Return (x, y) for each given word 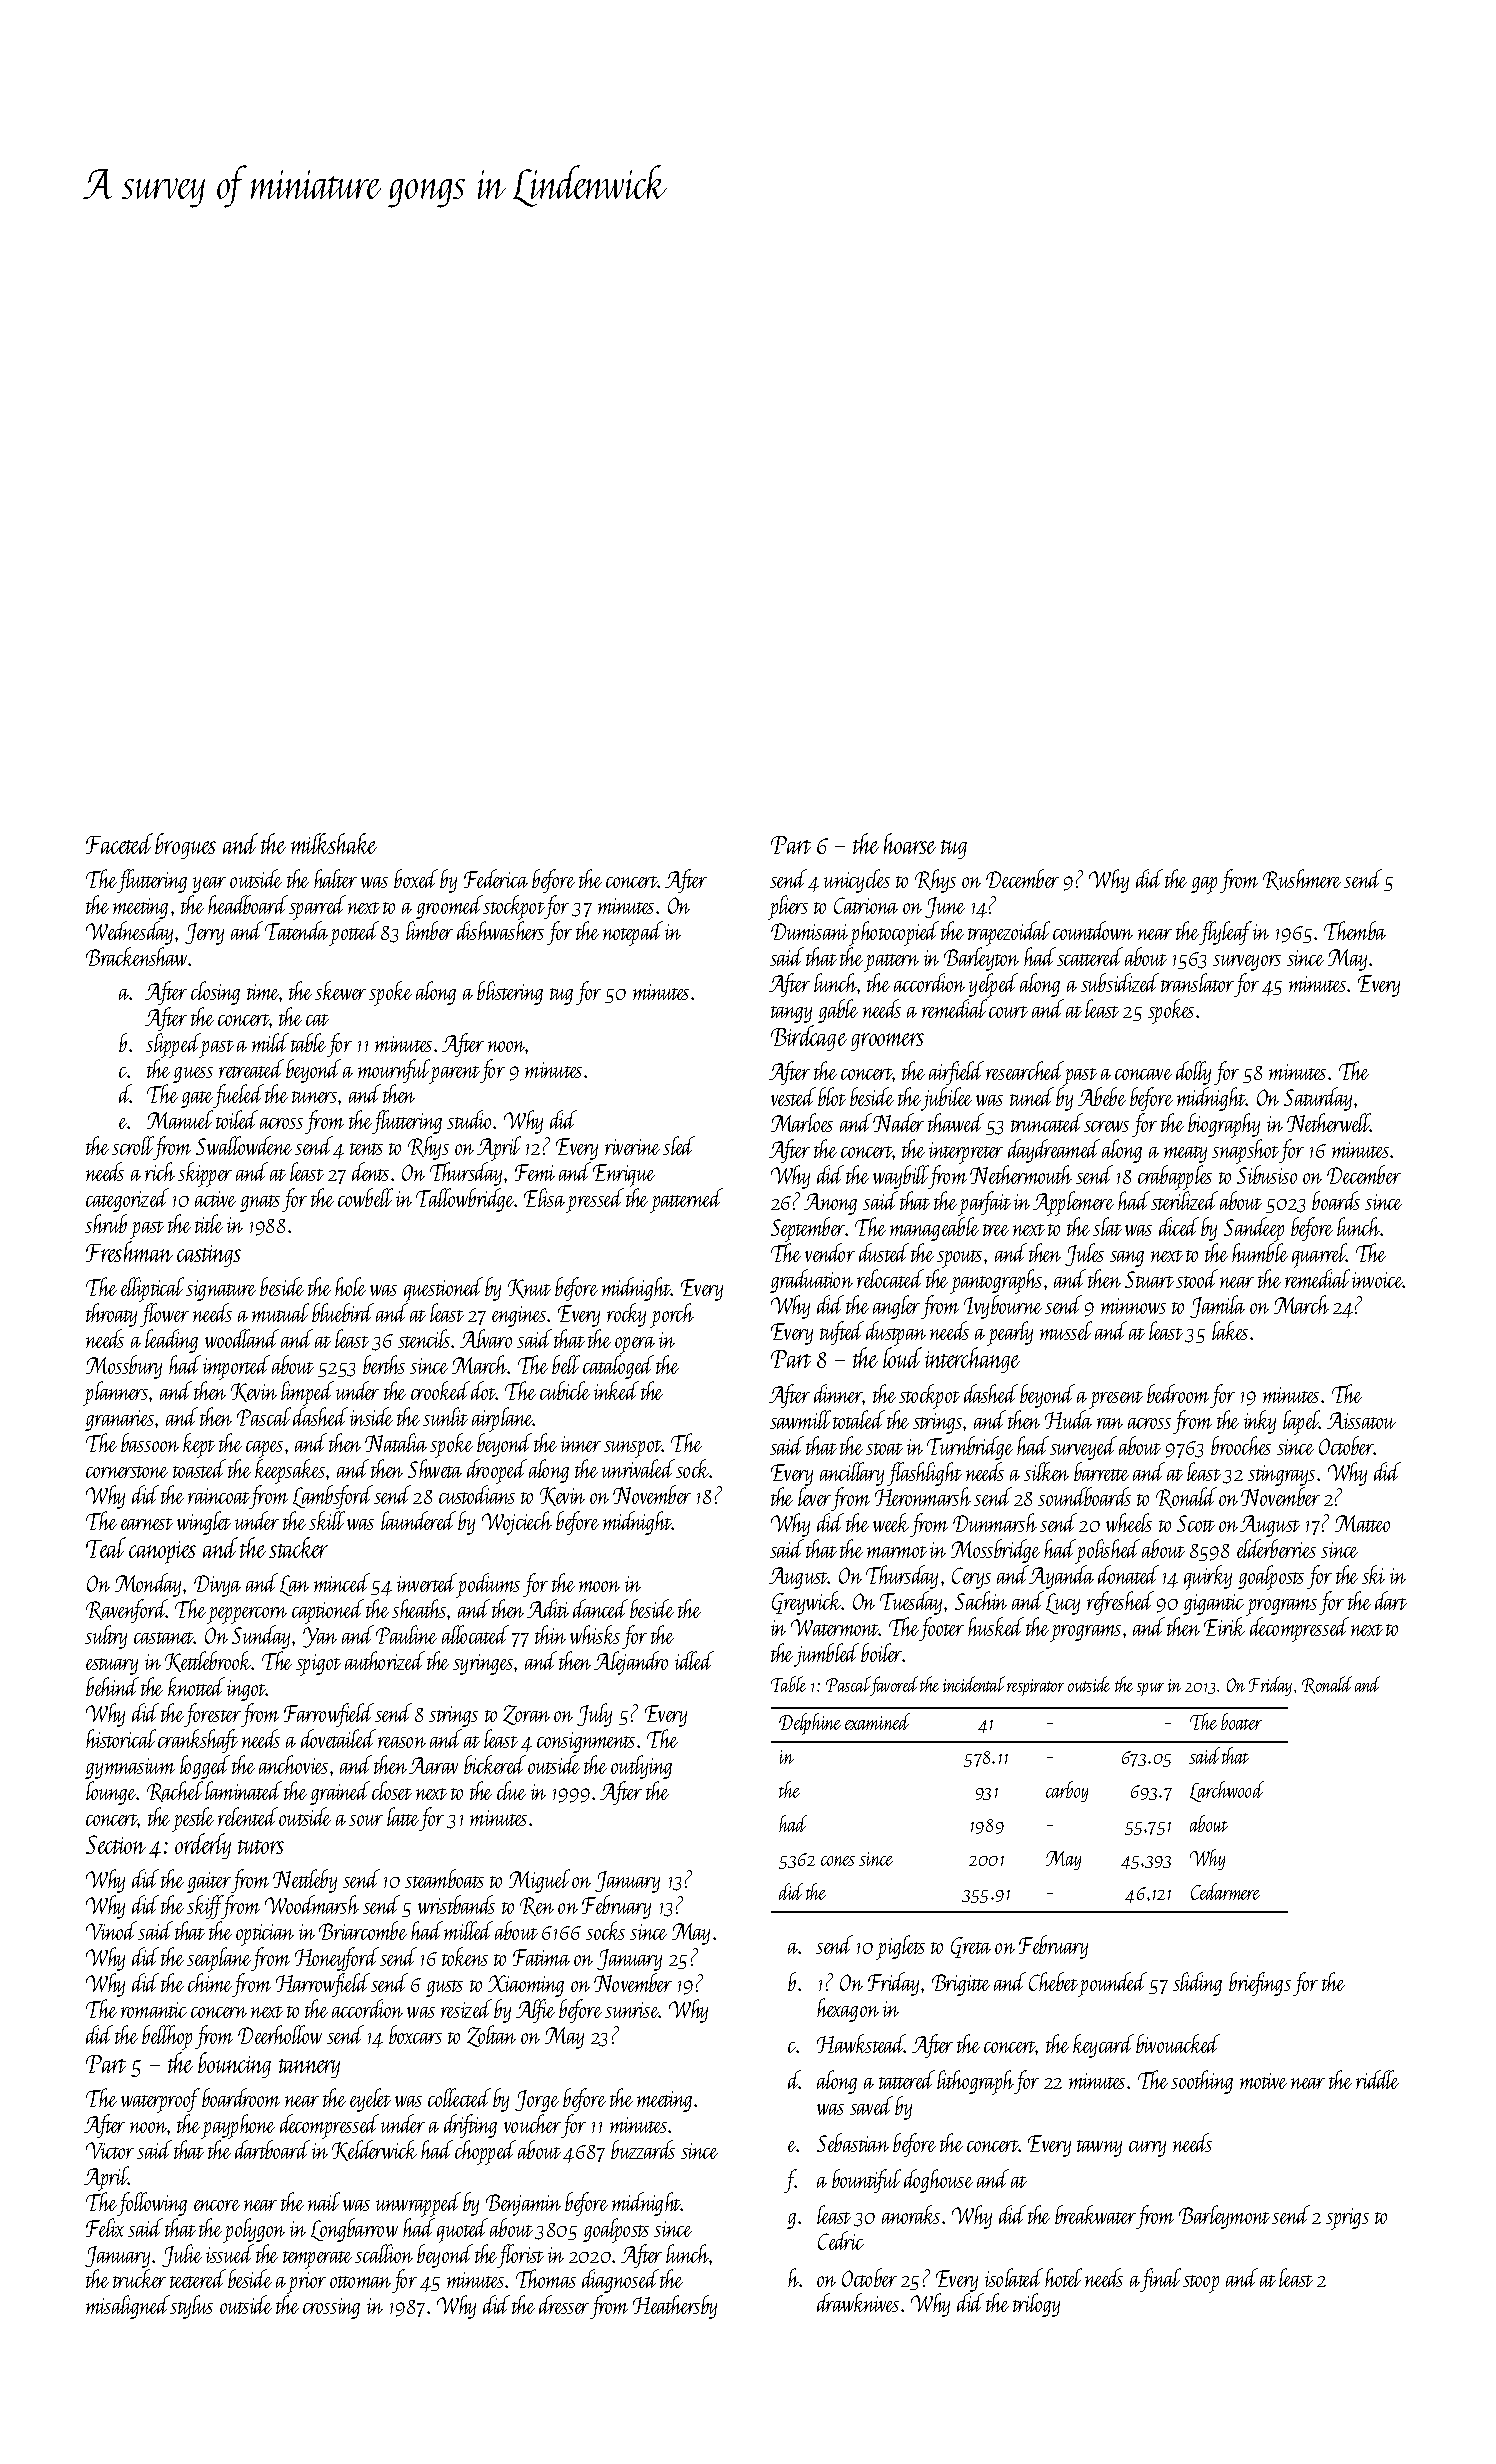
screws (1106, 1126)
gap (1204, 885)
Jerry (204, 934)
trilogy (1036, 2305)
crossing (331, 2308)
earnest (147, 1524)
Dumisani (809, 931)
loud (902, 1357)
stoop (1201, 2284)
